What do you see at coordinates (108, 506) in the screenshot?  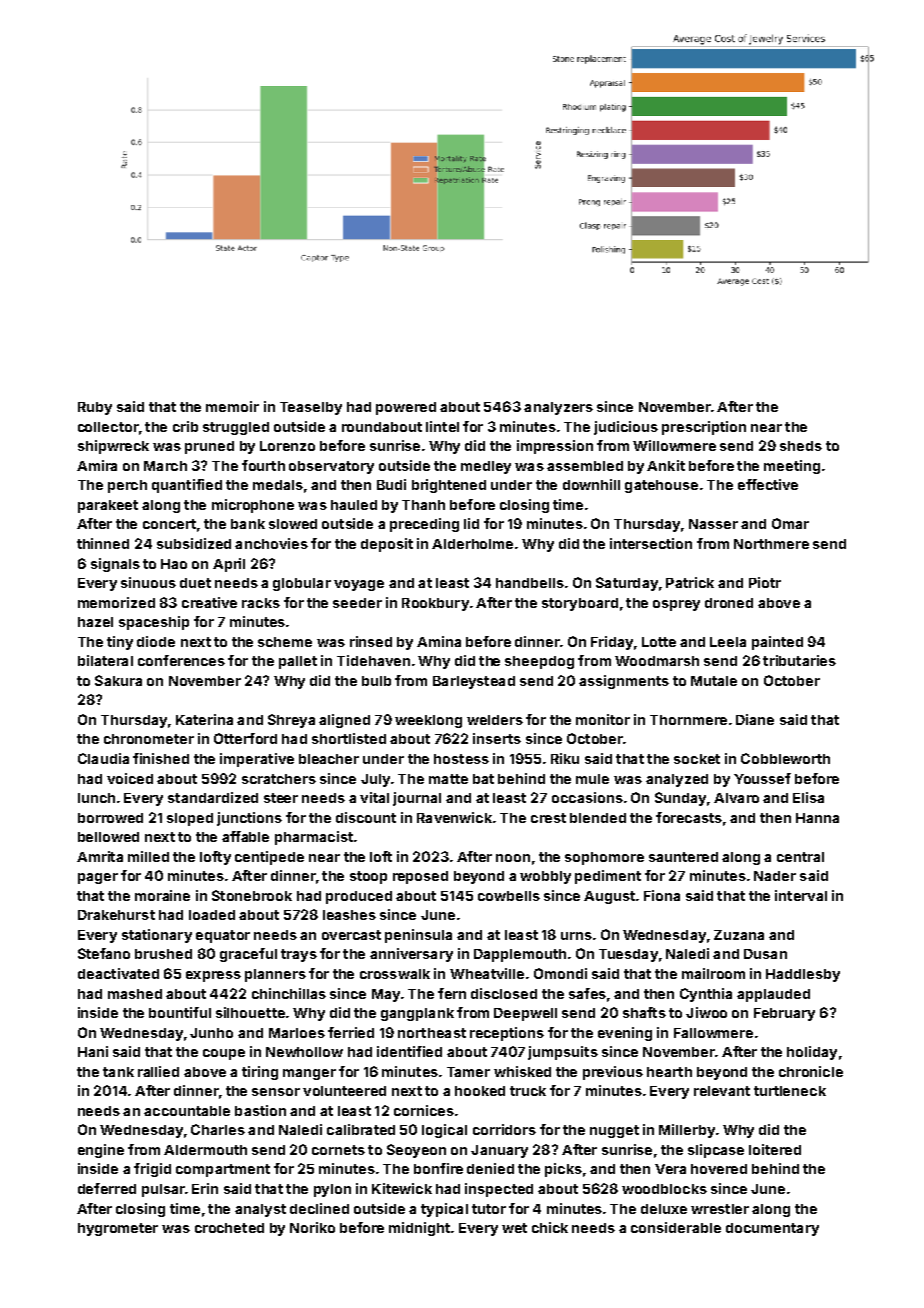 I see `parakeet` at bounding box center [108, 506].
